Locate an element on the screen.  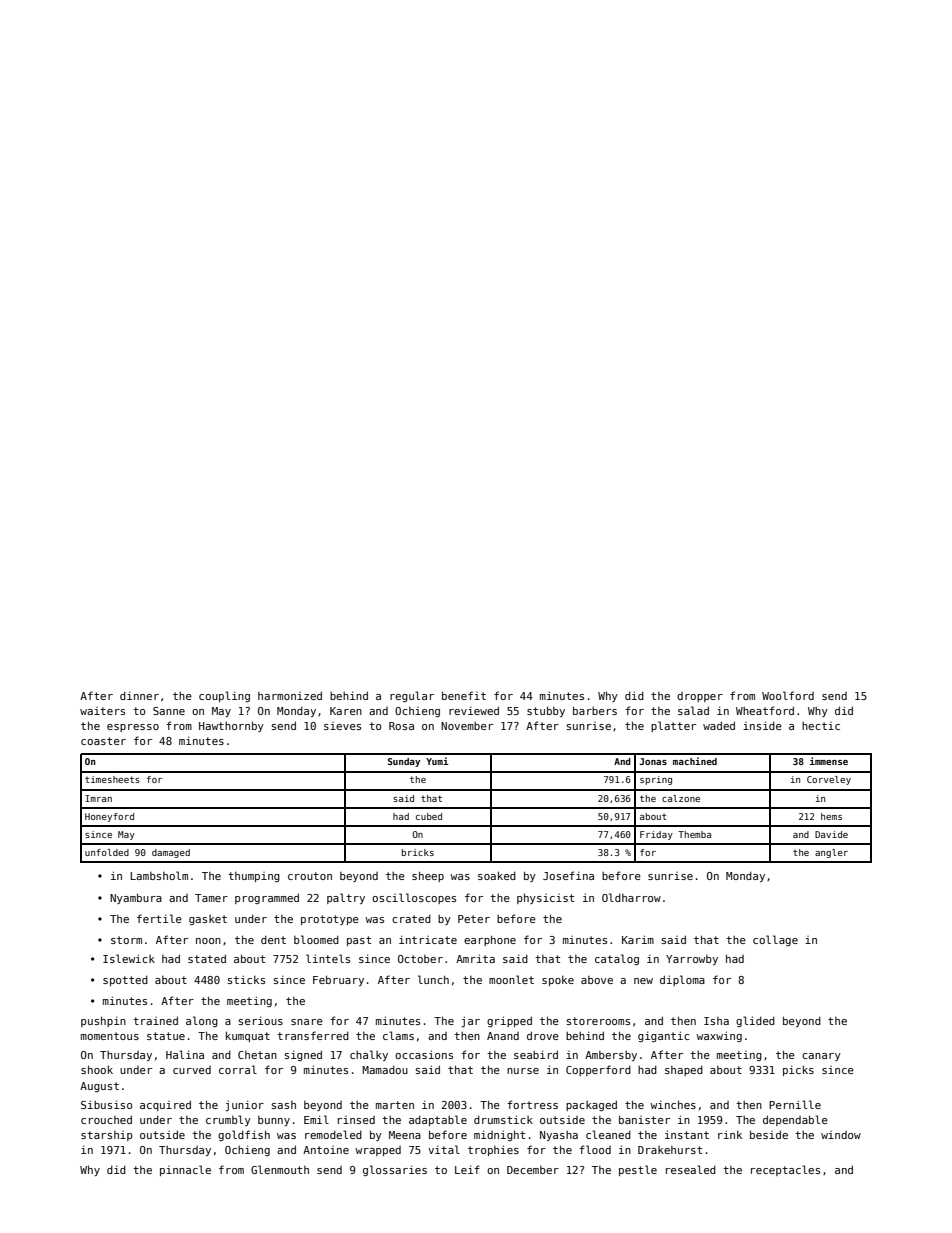
drove is located at coordinates (543, 1035).
